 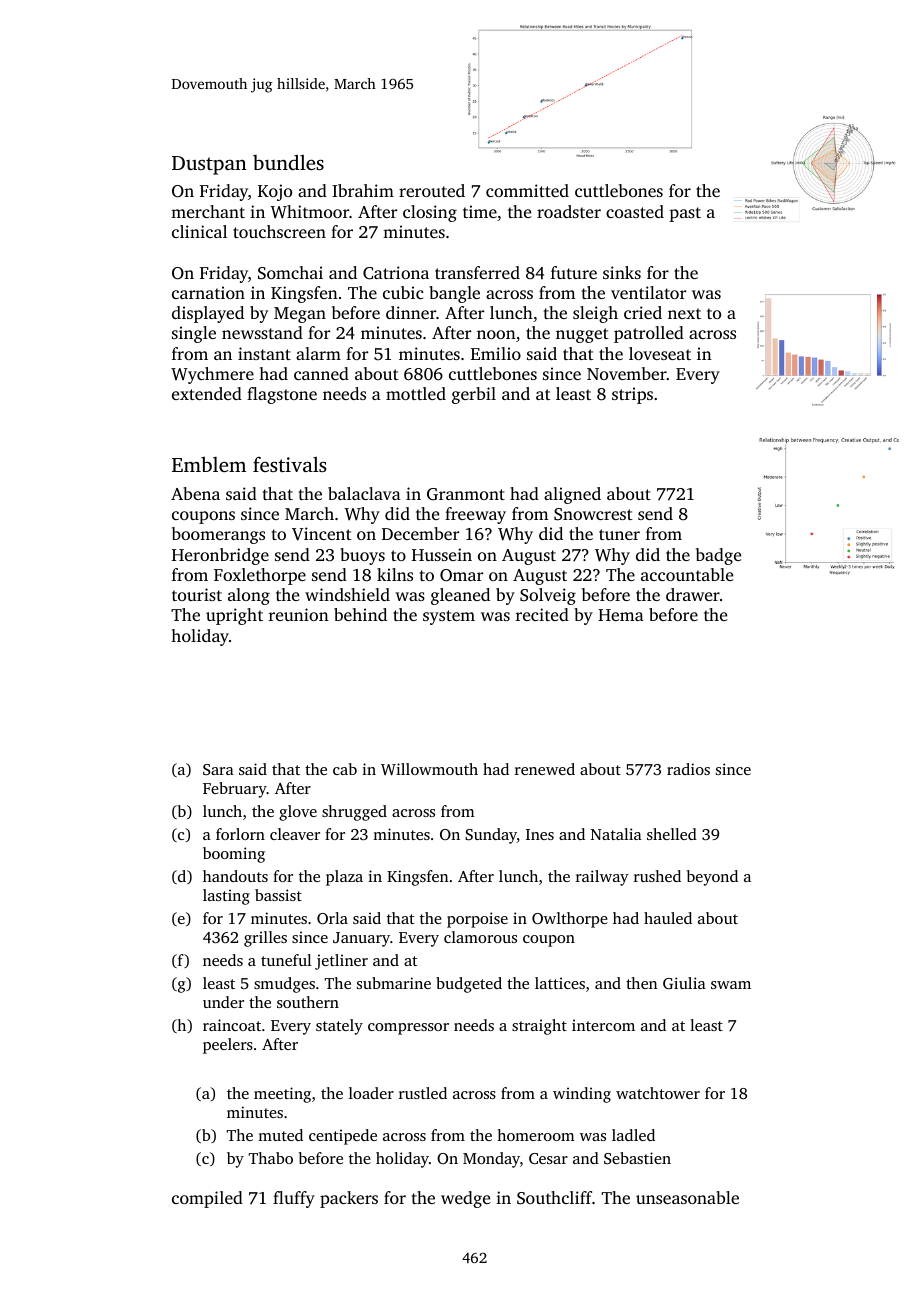 I want to click on tourist, so click(x=197, y=594).
